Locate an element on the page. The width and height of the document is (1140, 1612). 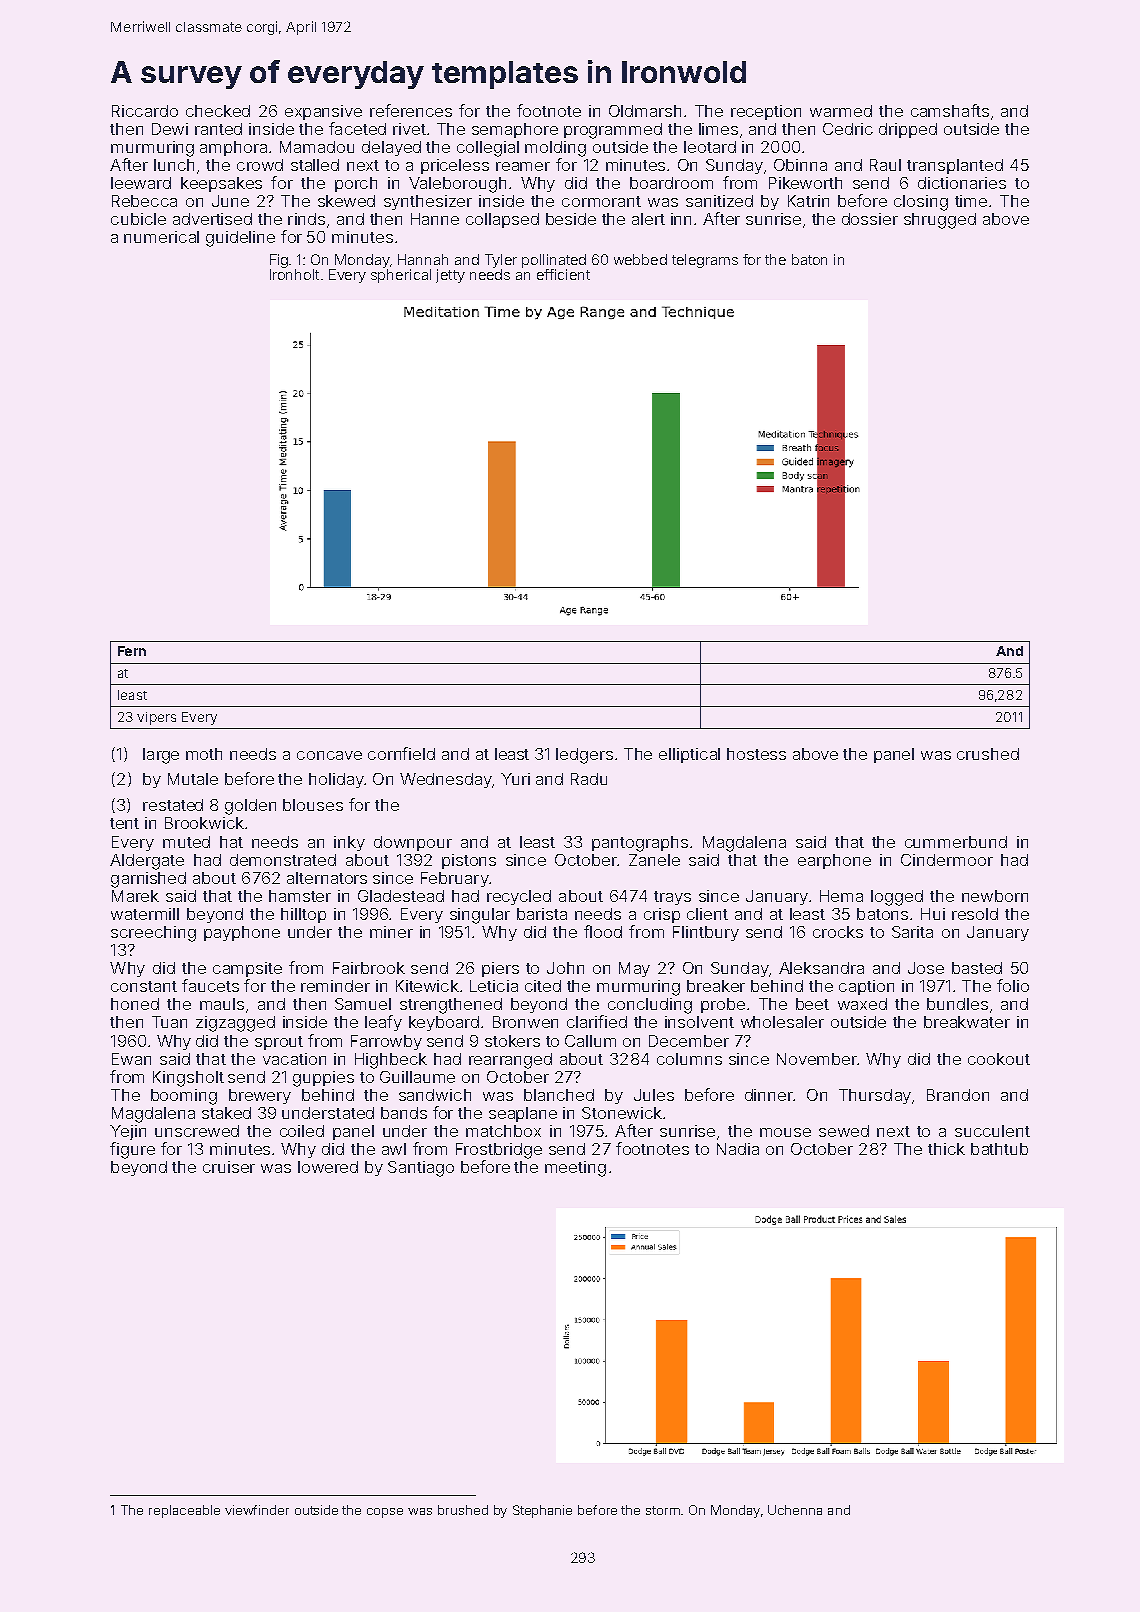
shrugged is located at coordinates (940, 221).
